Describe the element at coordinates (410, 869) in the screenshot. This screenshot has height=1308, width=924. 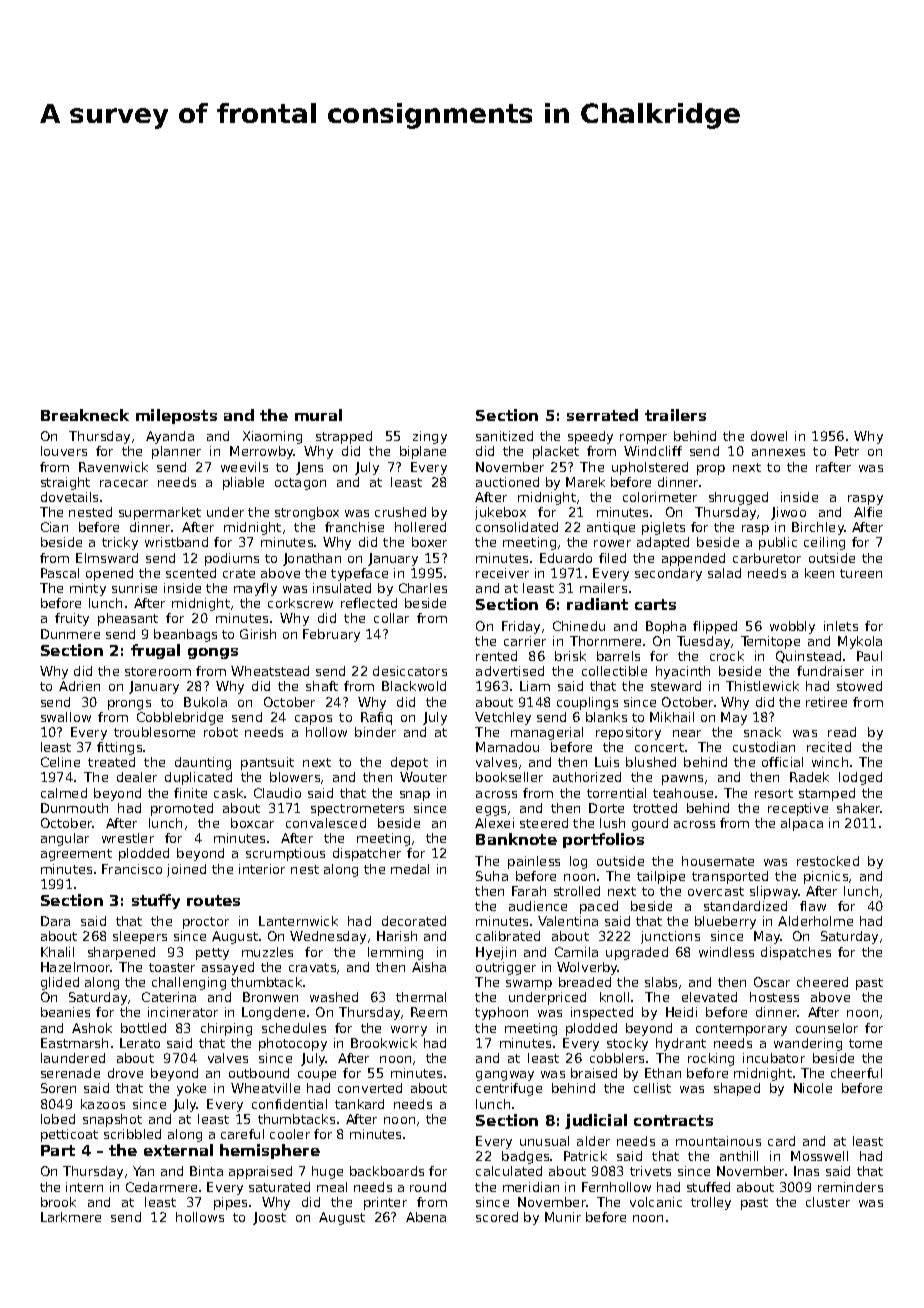
I see `medal` at that location.
